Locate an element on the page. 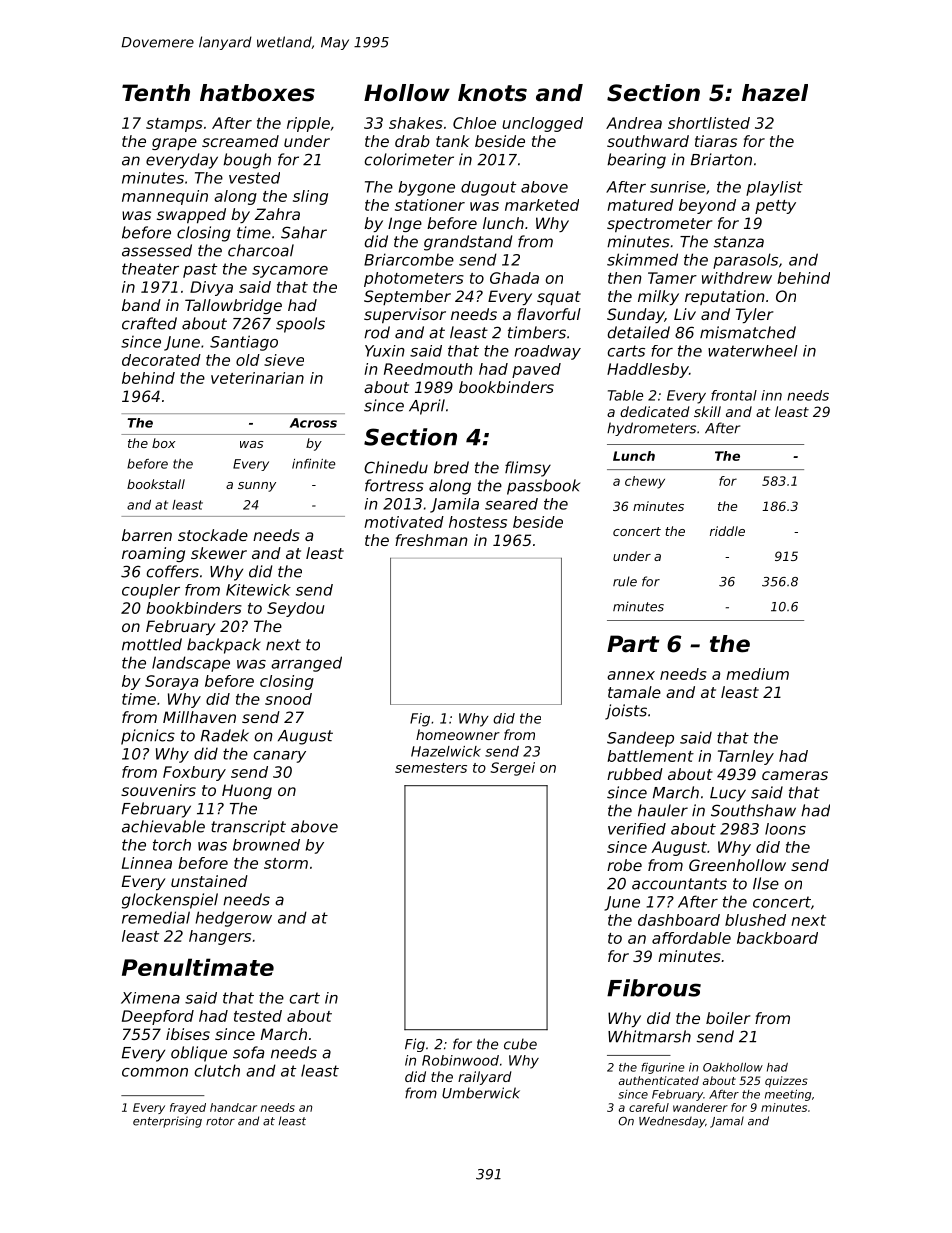  achievable is located at coordinates (163, 826).
